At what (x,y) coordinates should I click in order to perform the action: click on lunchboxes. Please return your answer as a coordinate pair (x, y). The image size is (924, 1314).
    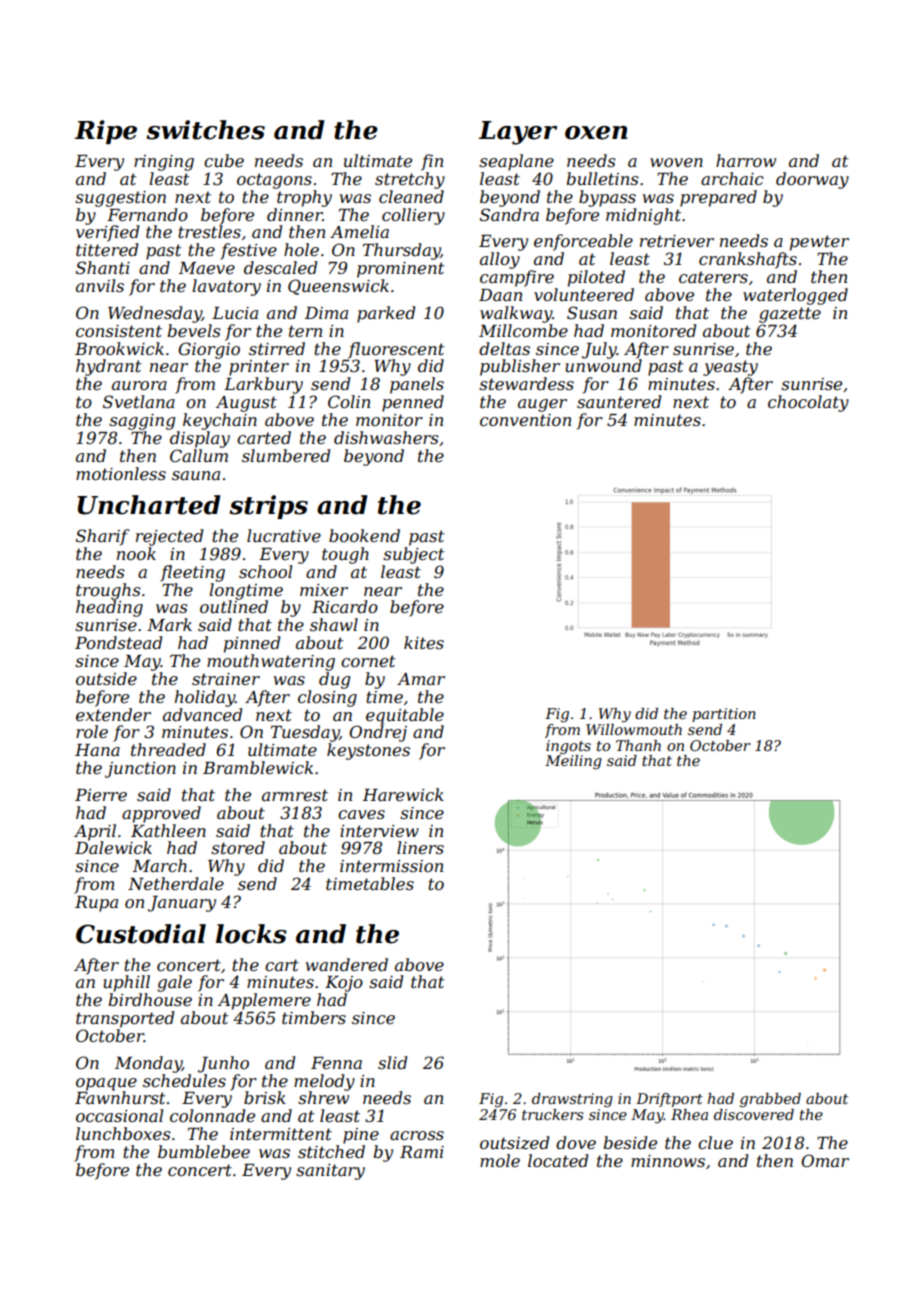
    Looking at the image, I should click on (123, 1133).
